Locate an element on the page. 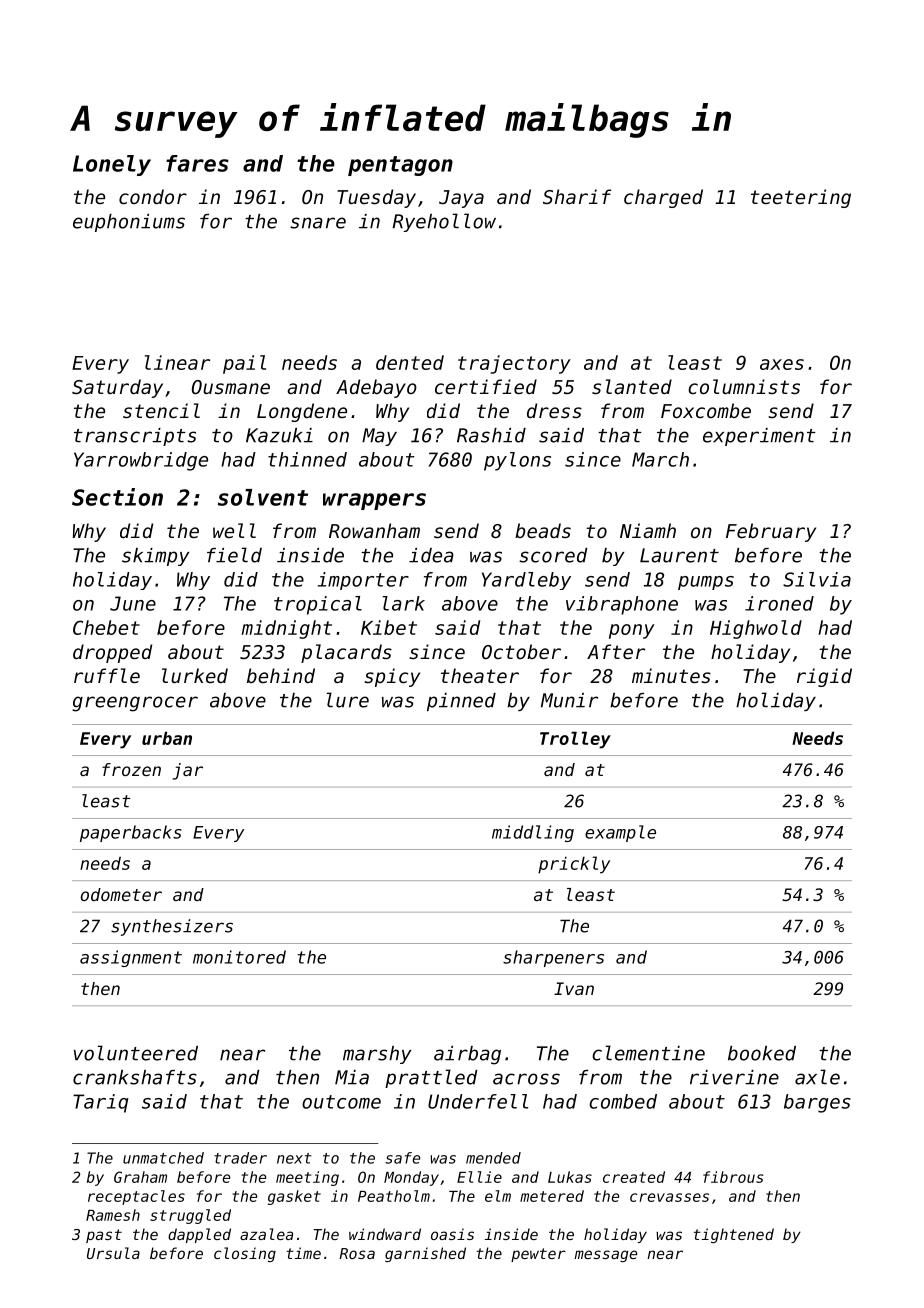  Ramesh is located at coordinates (113, 1215).
